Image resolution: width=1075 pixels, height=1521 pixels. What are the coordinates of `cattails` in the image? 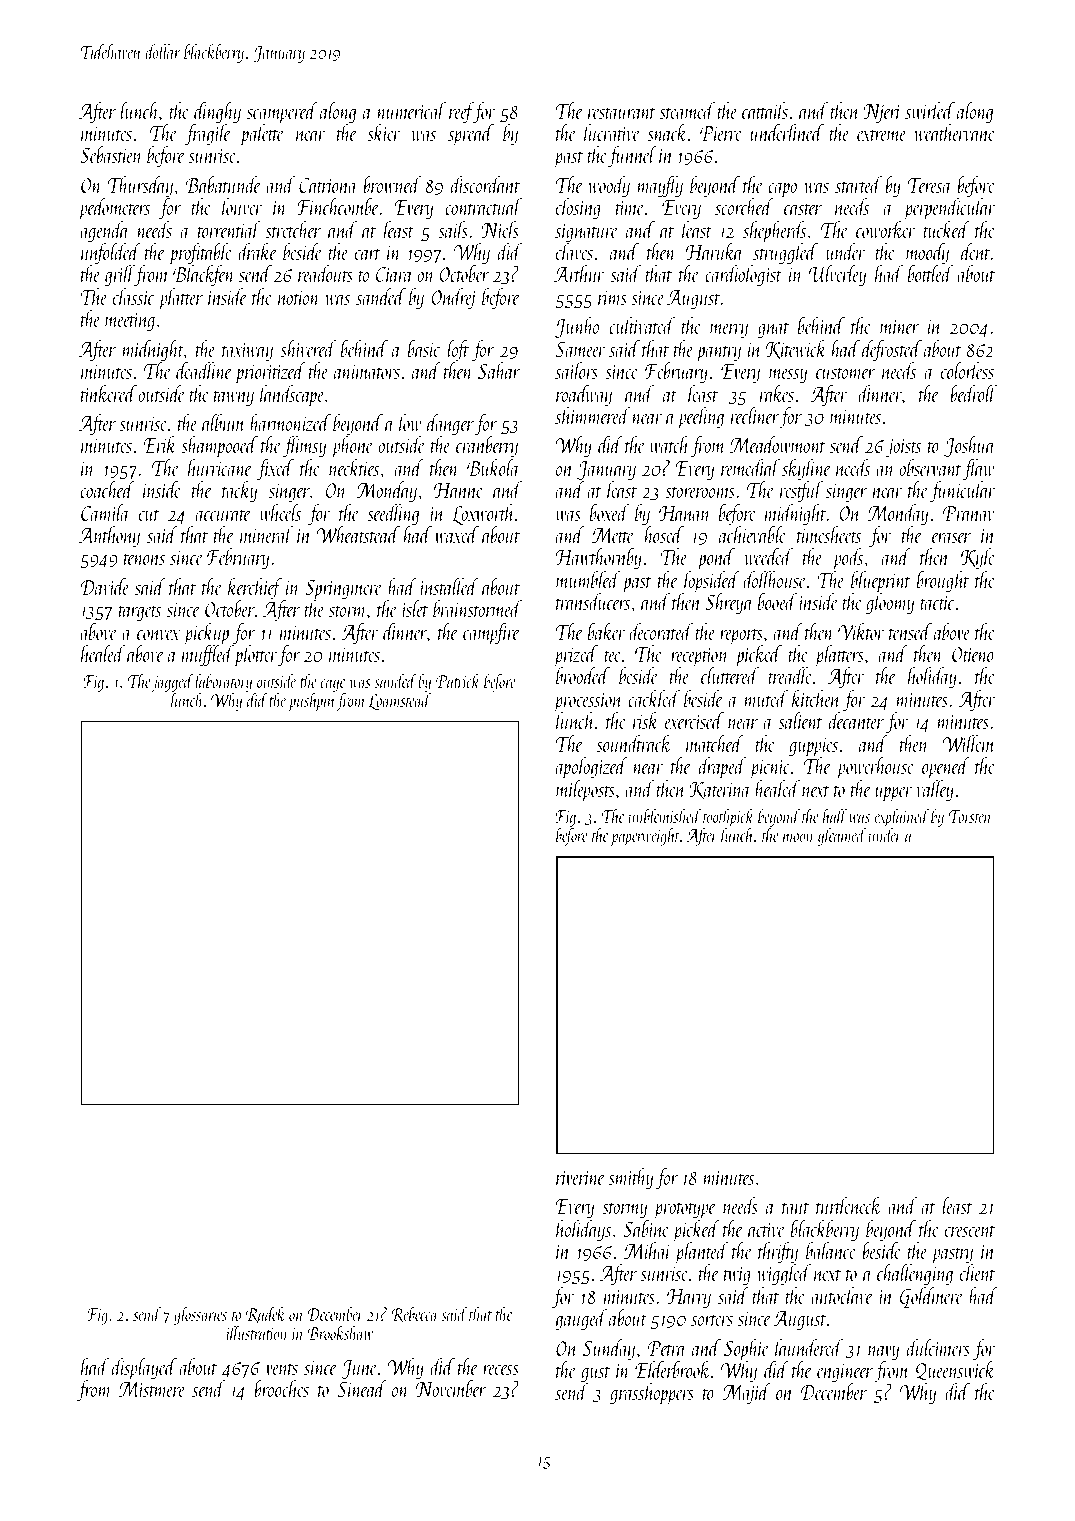 It's located at (765, 110).
